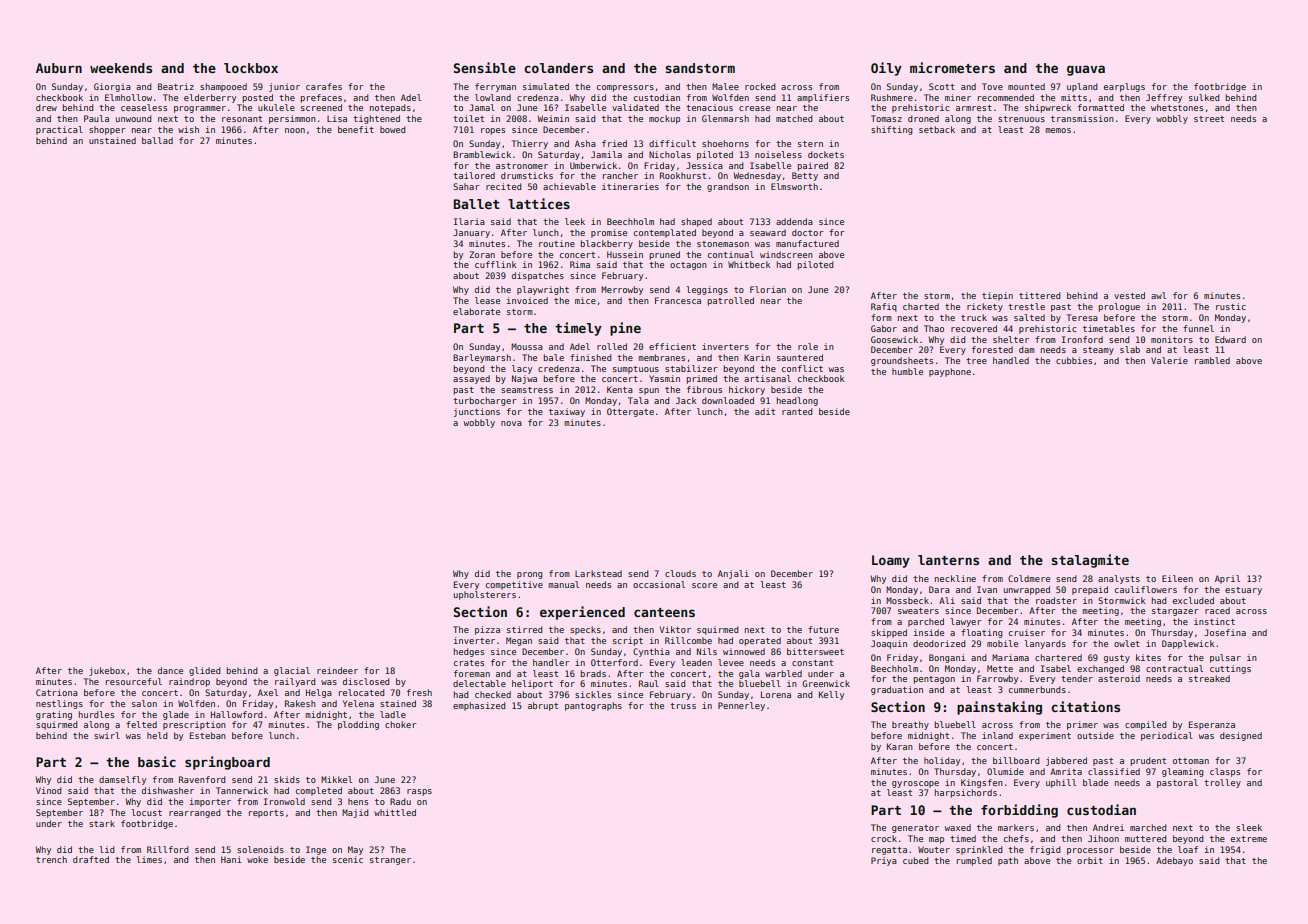  Describe the element at coordinates (948, 560) in the screenshot. I see `lanterns` at that location.
